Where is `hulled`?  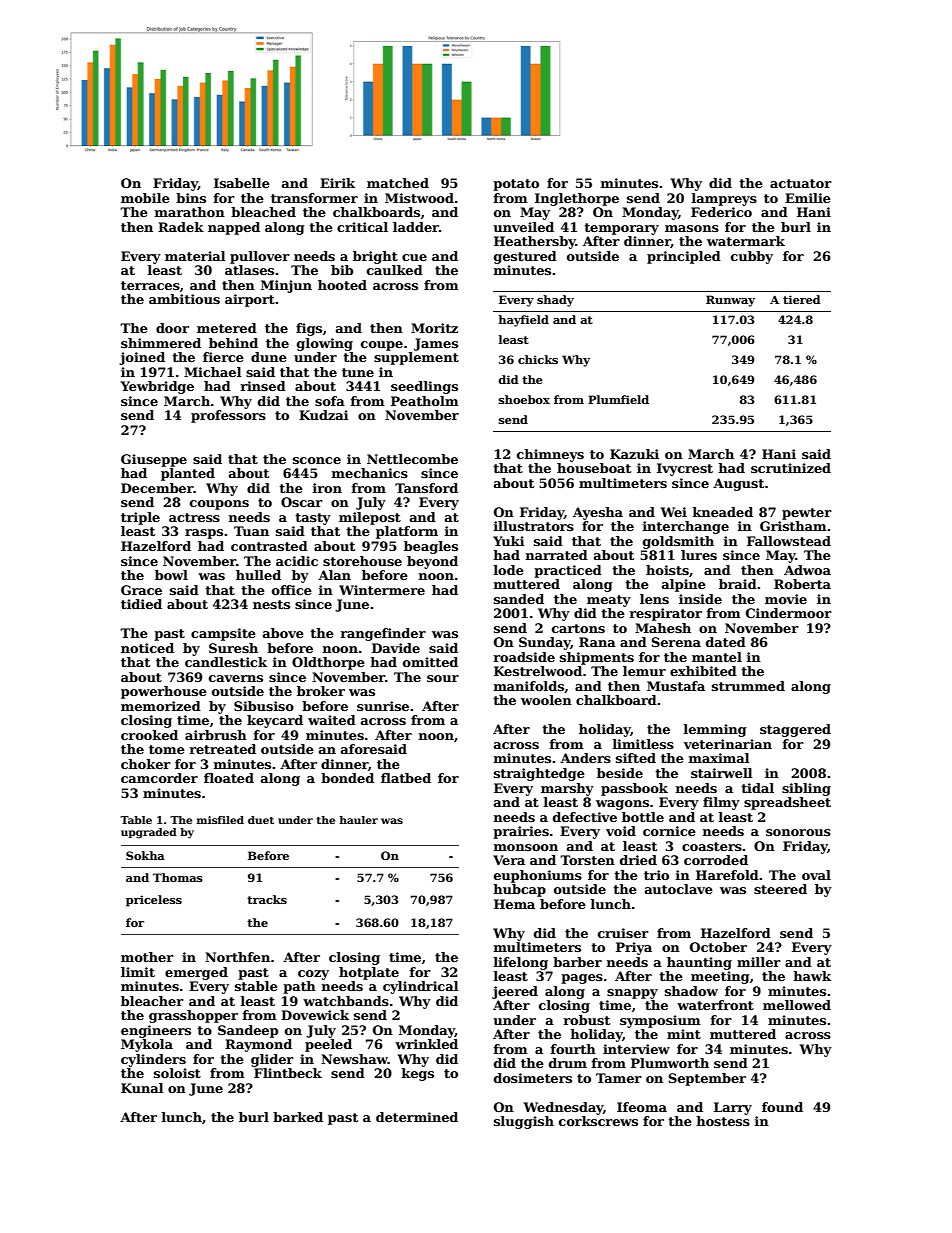 hulled is located at coordinates (258, 575).
